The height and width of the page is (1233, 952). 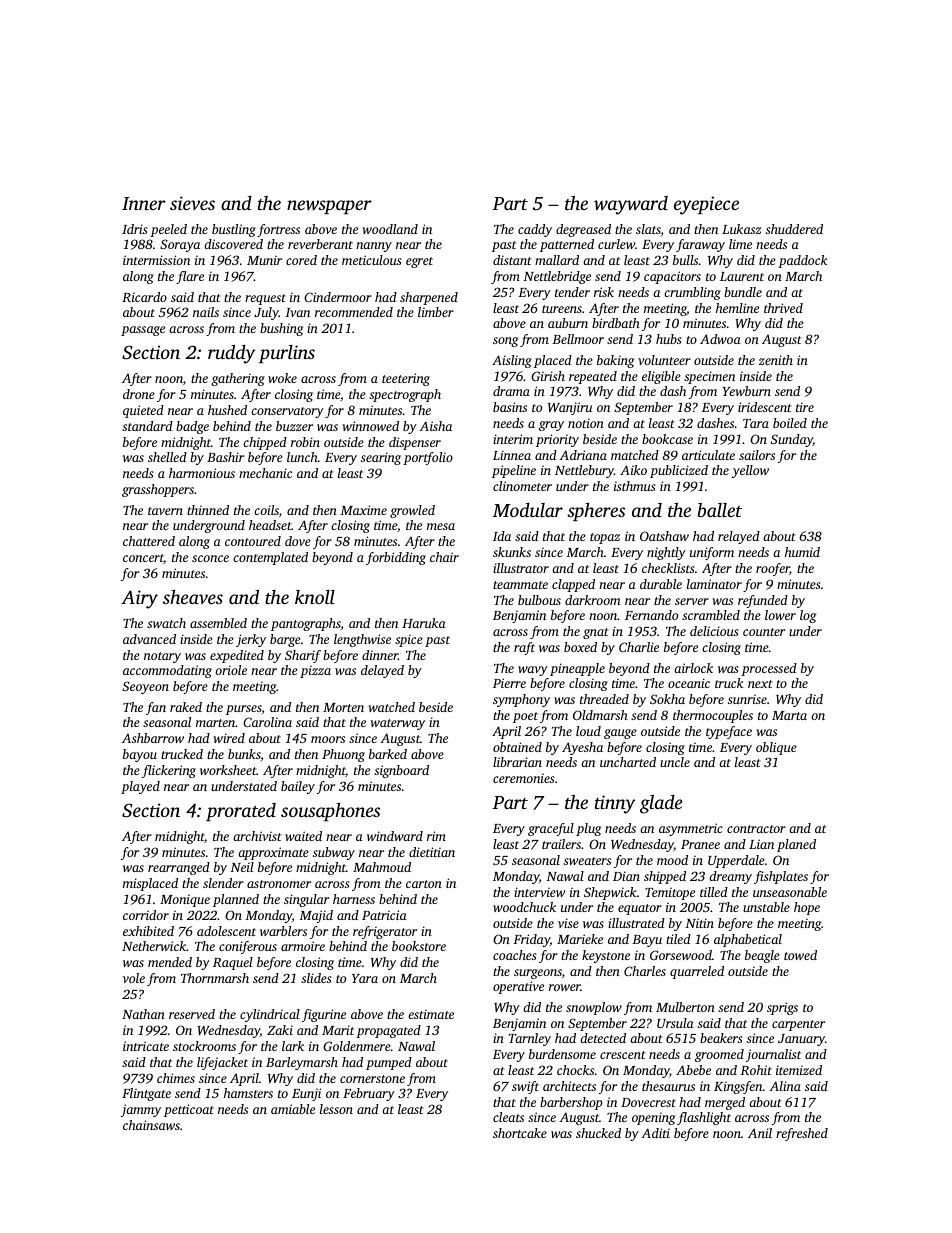 I want to click on amiable, so click(x=293, y=1109).
